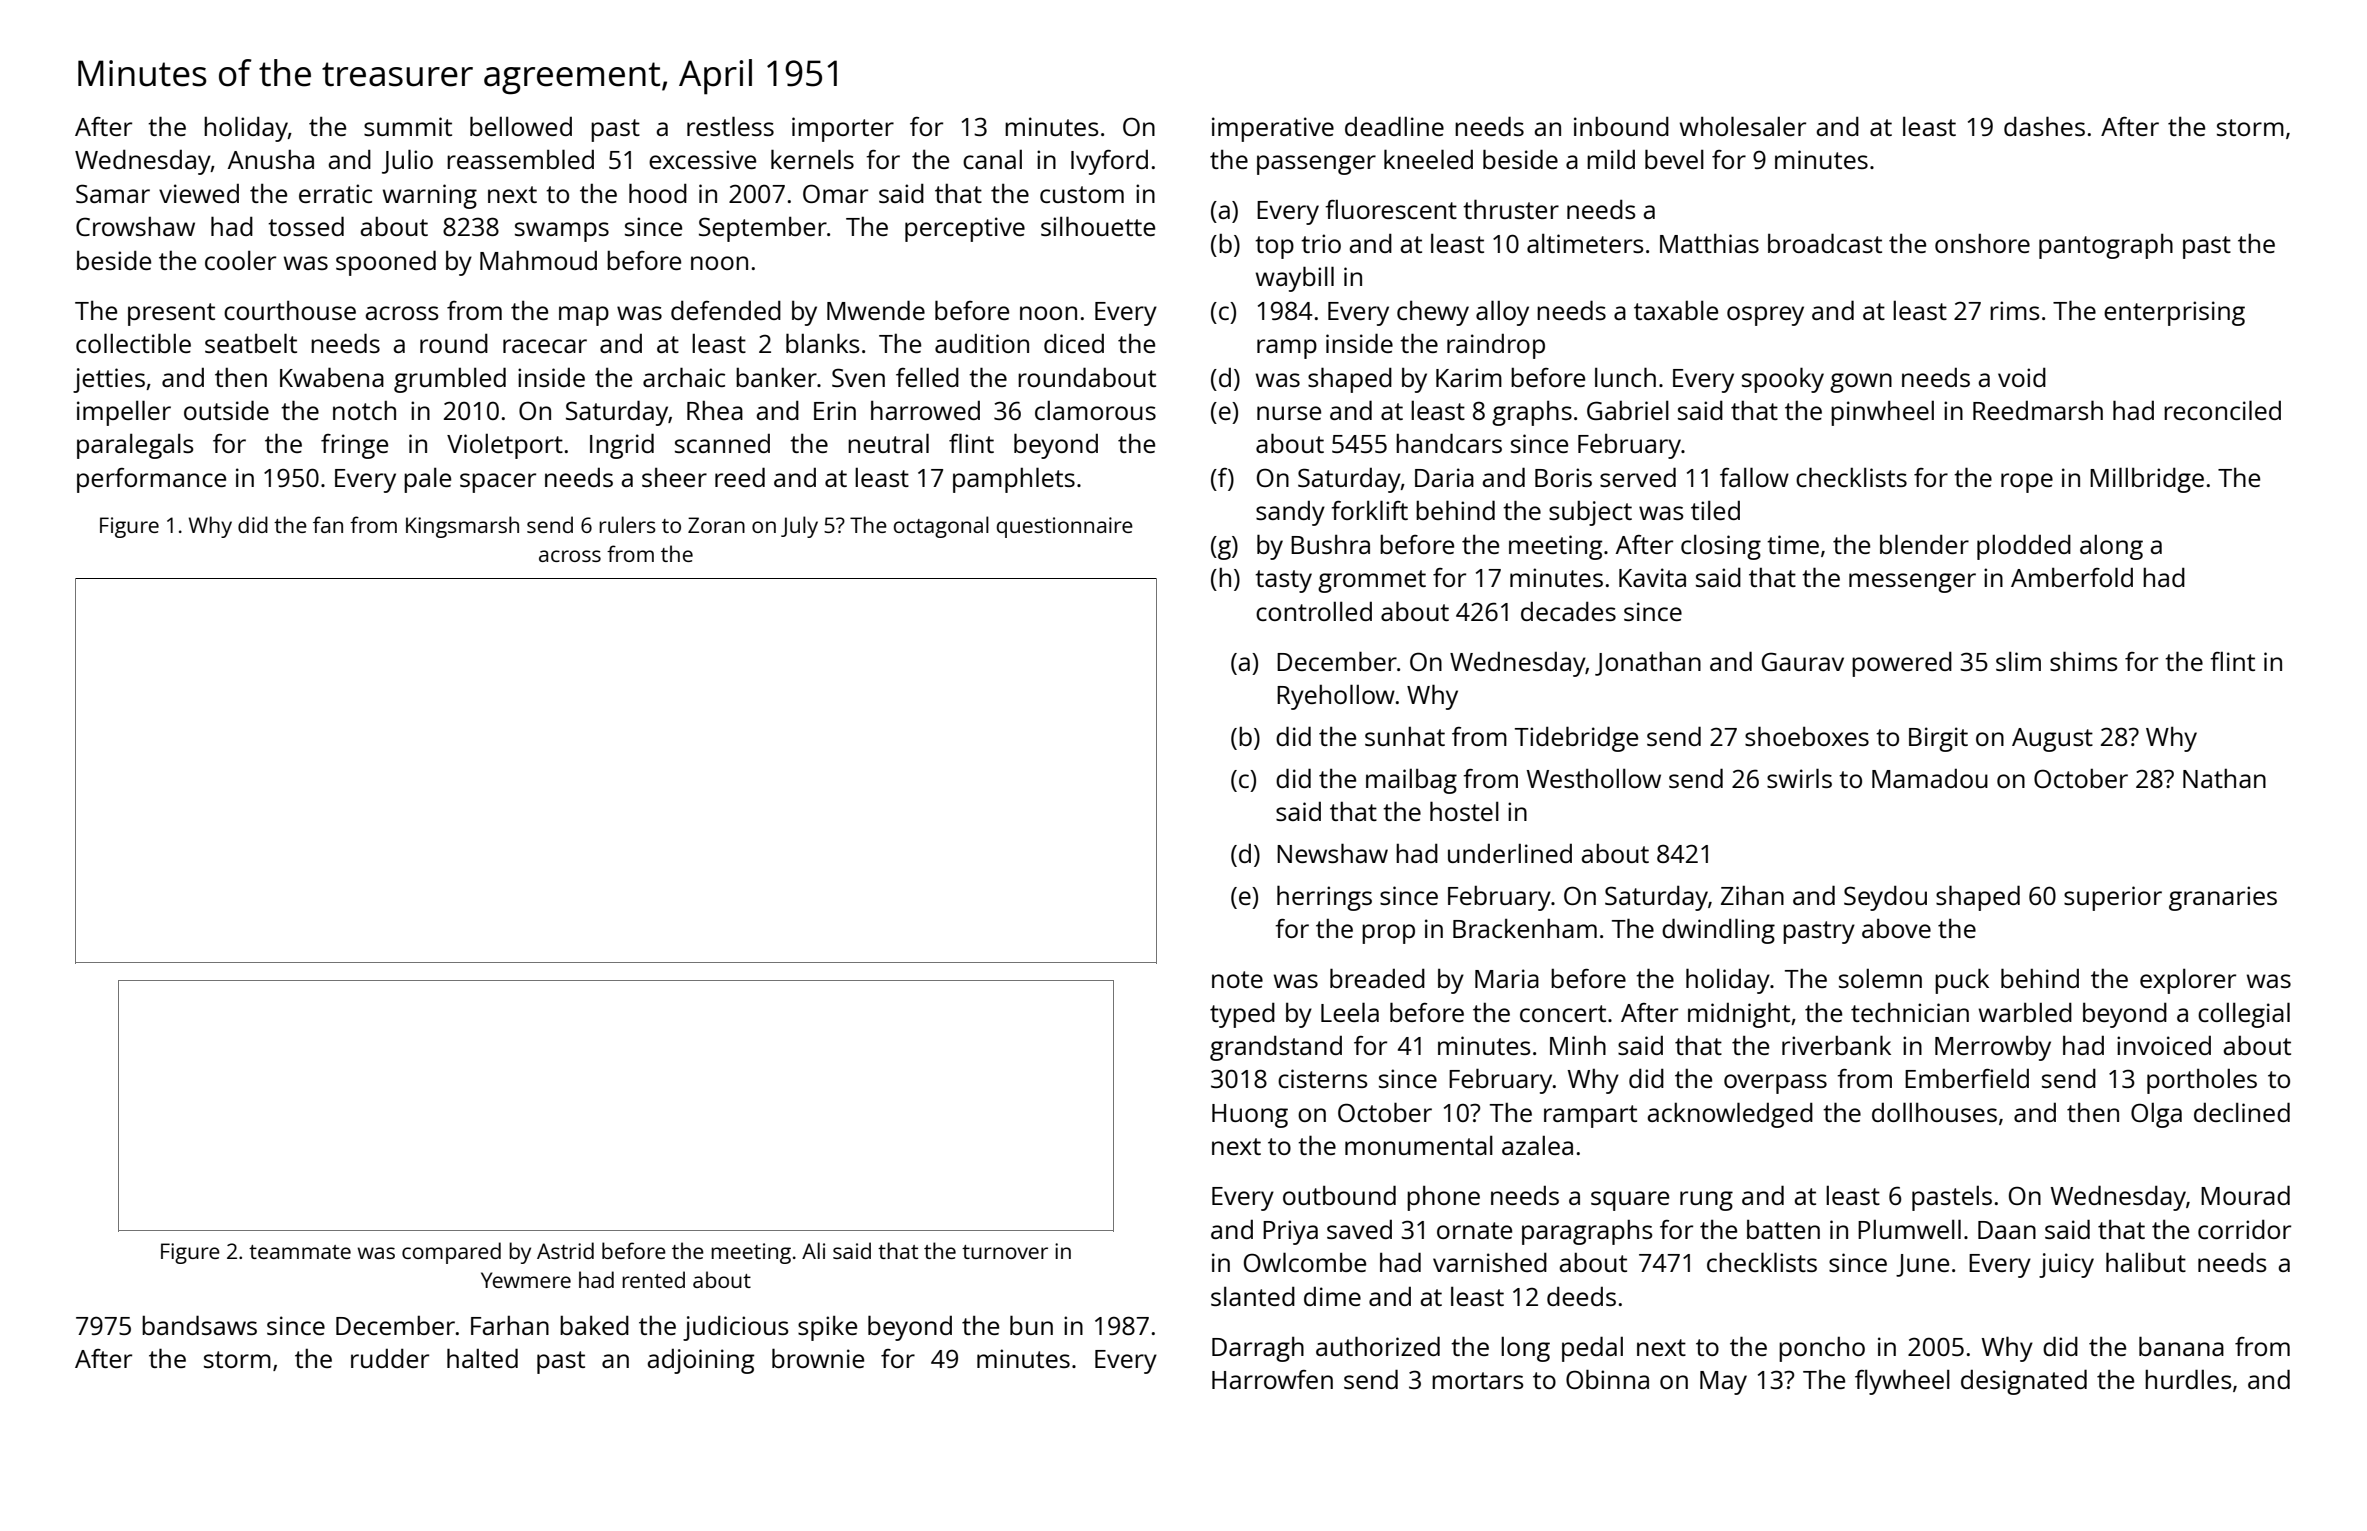  What do you see at coordinates (658, 193) in the page?
I see `hood` at bounding box center [658, 193].
